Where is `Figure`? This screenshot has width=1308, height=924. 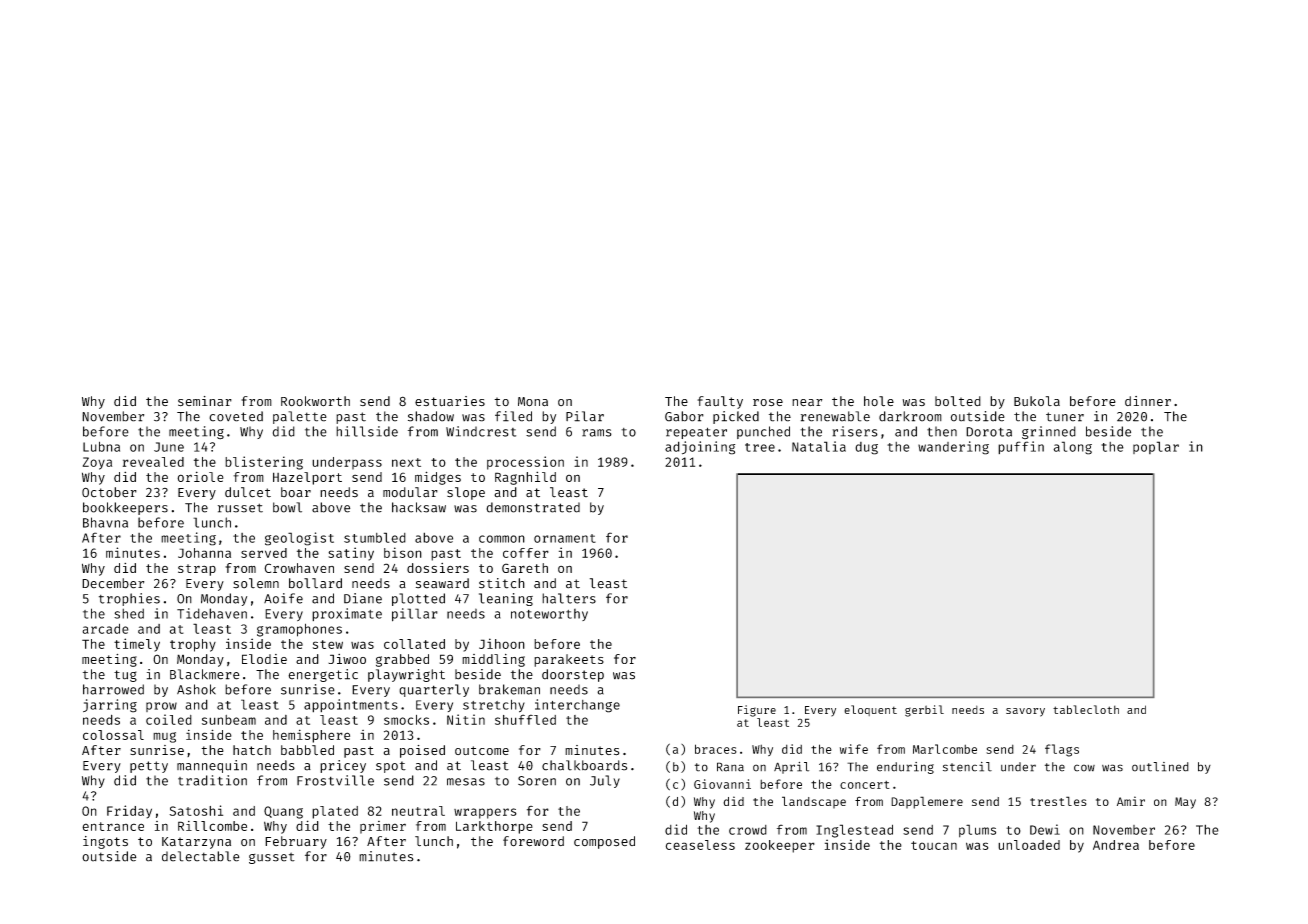
Figure is located at coordinates (757, 711).
